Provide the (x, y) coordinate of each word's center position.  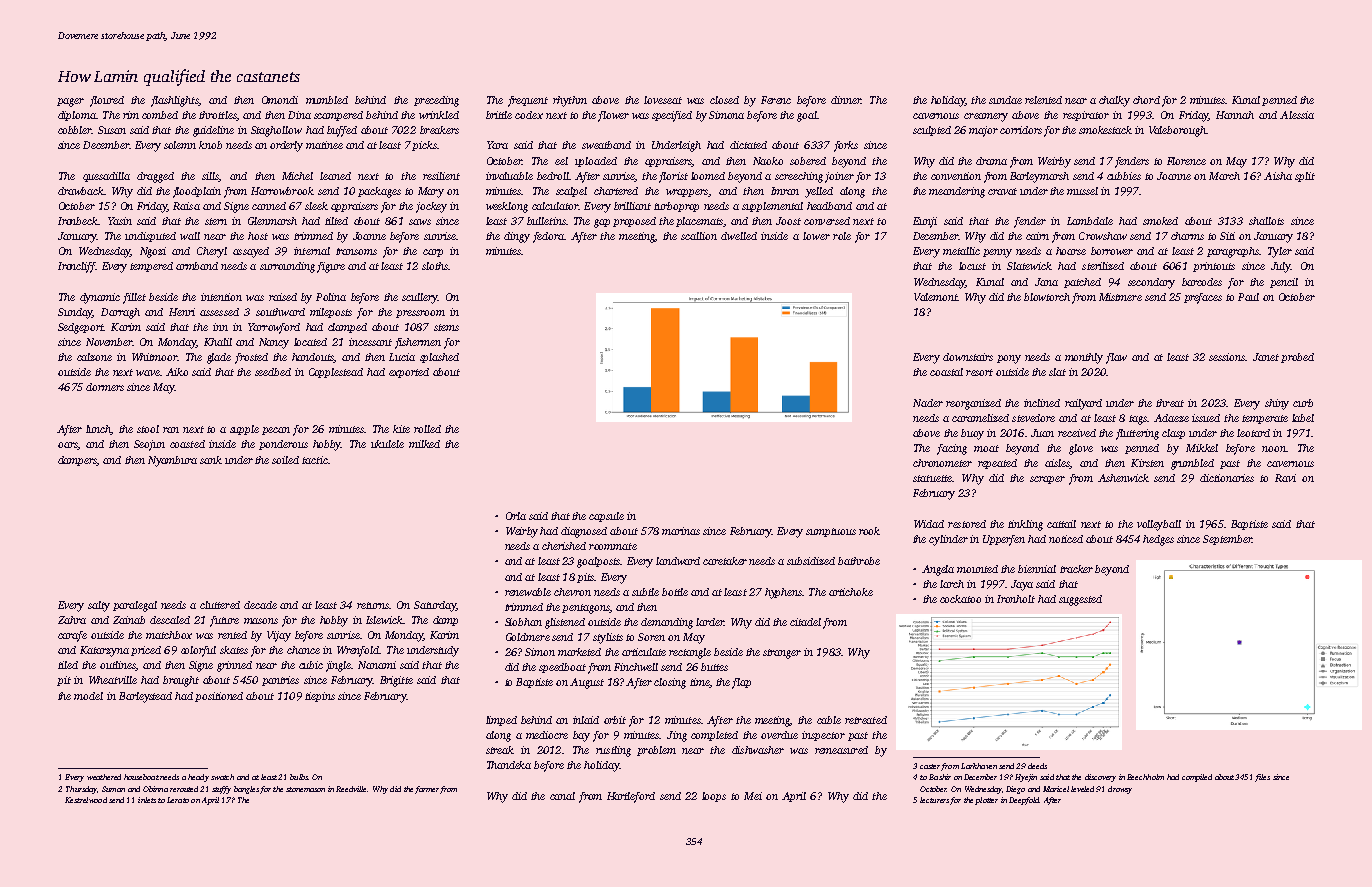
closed (724, 100)
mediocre (547, 735)
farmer (427, 790)
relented (1043, 100)
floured (107, 101)
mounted (977, 569)
